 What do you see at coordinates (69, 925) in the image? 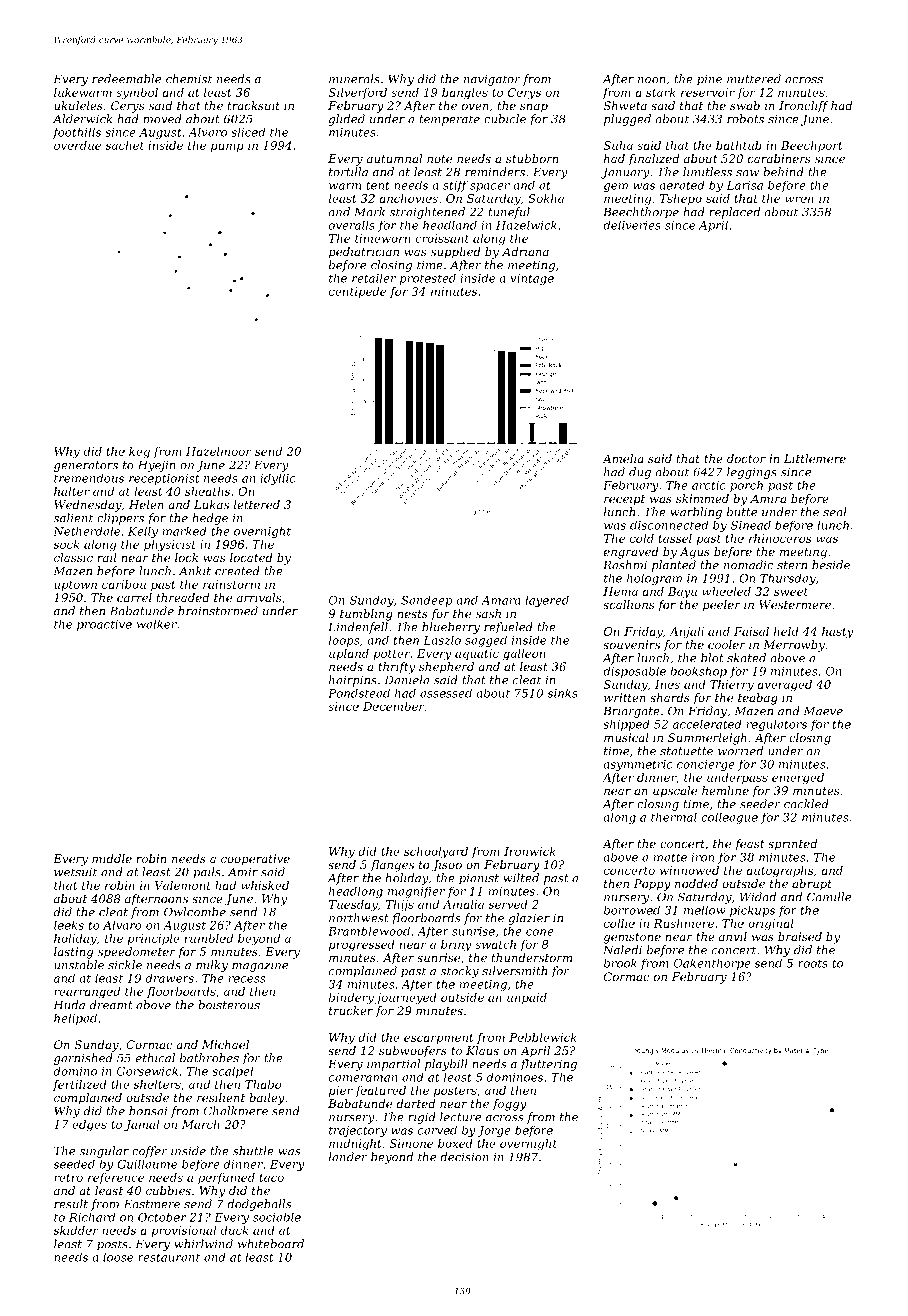
I see `leeks` at bounding box center [69, 925].
